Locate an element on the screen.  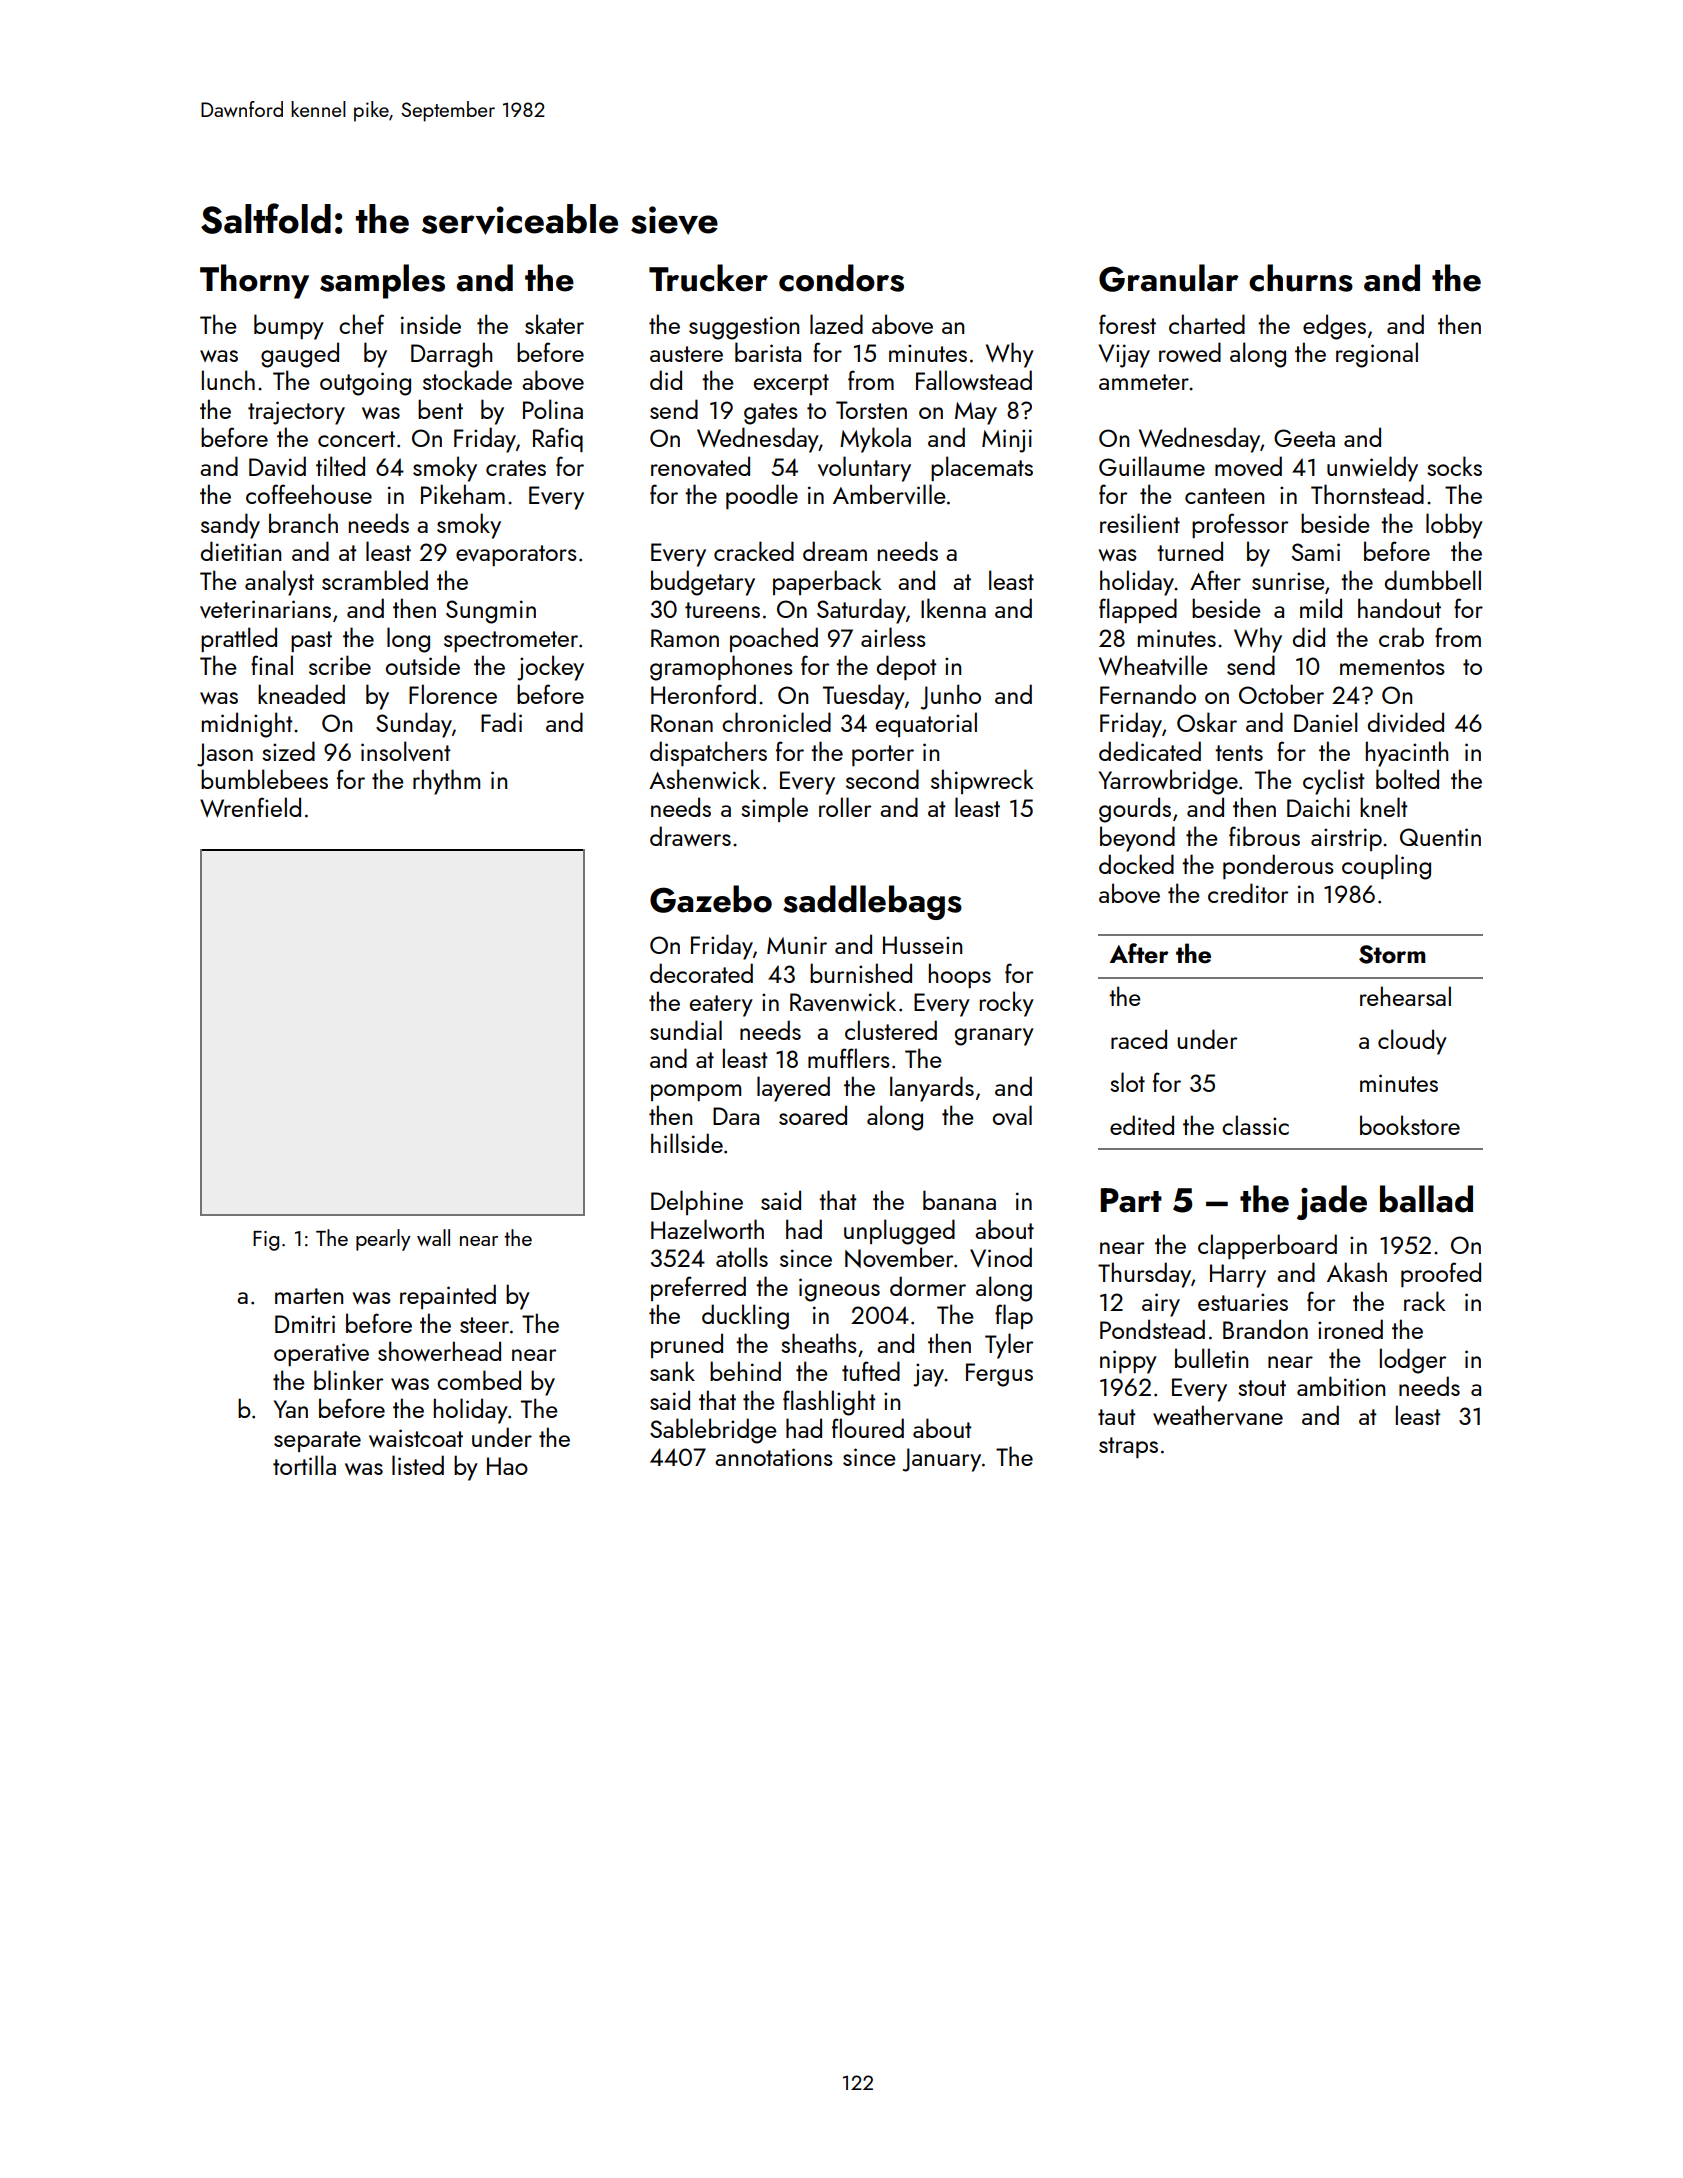
blinker is located at coordinates (348, 1380).
